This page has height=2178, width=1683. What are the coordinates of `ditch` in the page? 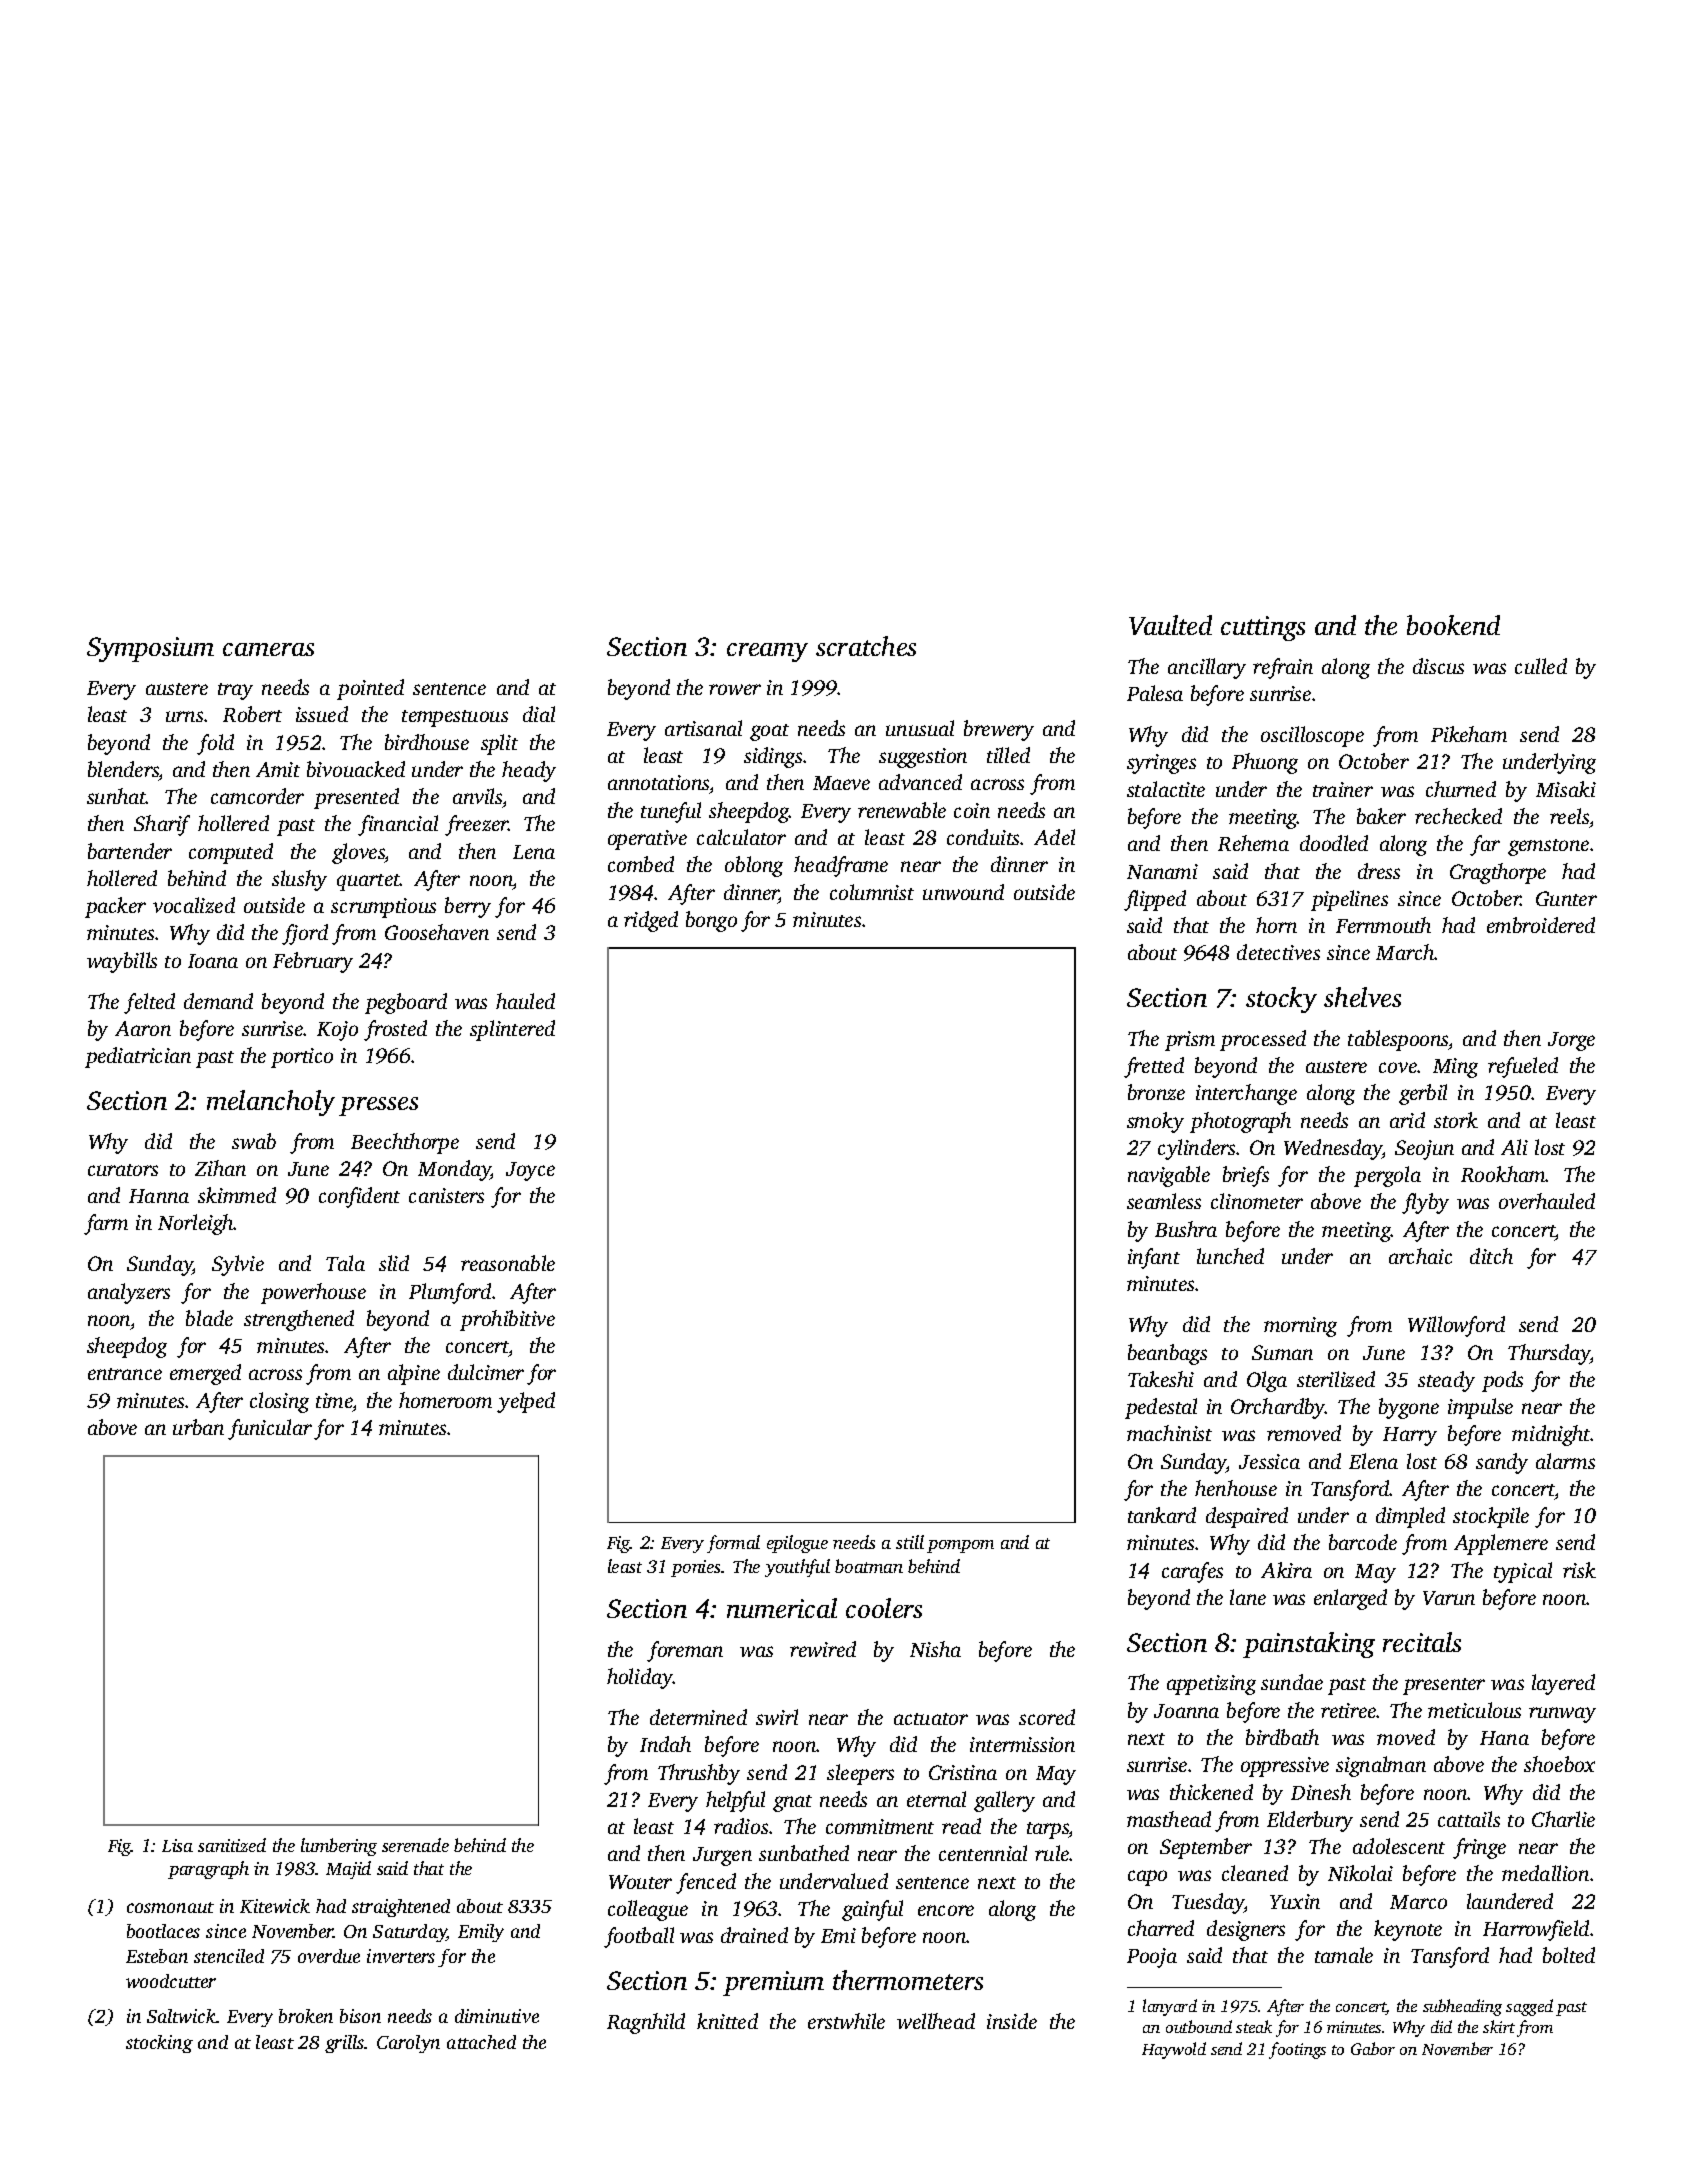 It's located at (1491, 1256).
